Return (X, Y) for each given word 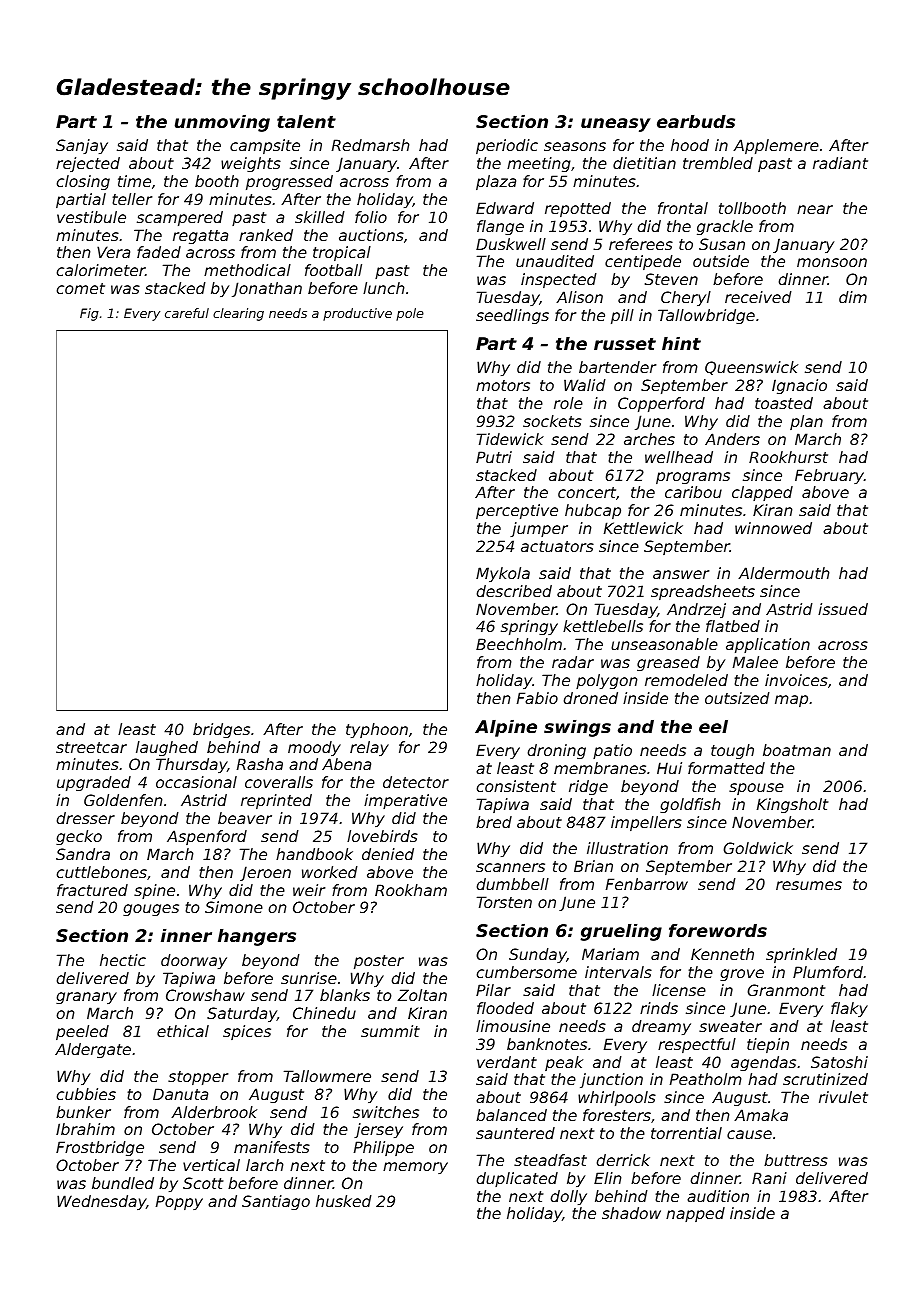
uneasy (616, 125)
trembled (718, 163)
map (791, 701)
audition (718, 1196)
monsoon (832, 262)
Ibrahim (85, 1129)
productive (357, 314)
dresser (86, 818)
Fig (89, 314)
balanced (511, 1115)
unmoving (222, 123)
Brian (593, 866)
